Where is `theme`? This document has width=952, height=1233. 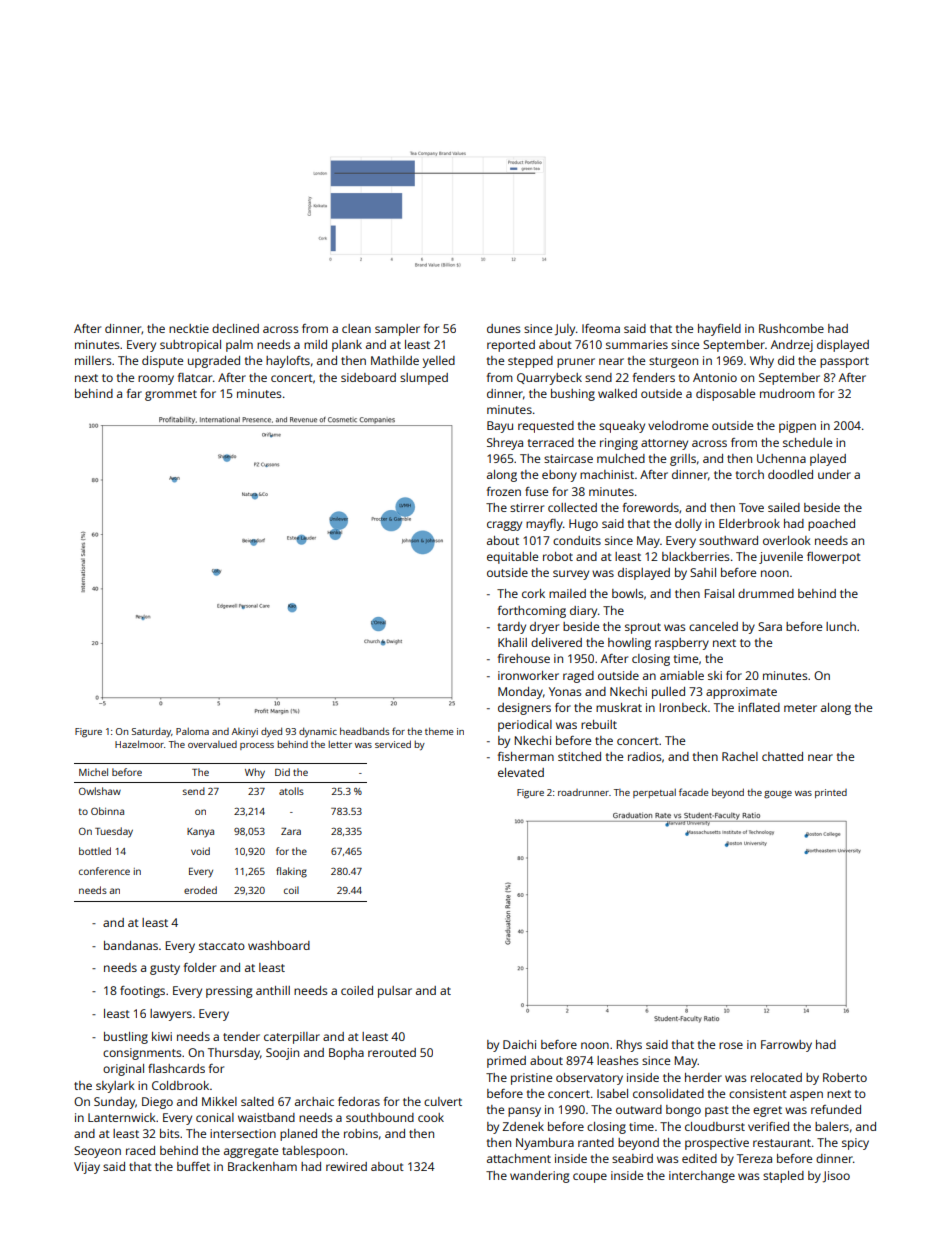
theme is located at coordinates (439, 731).
